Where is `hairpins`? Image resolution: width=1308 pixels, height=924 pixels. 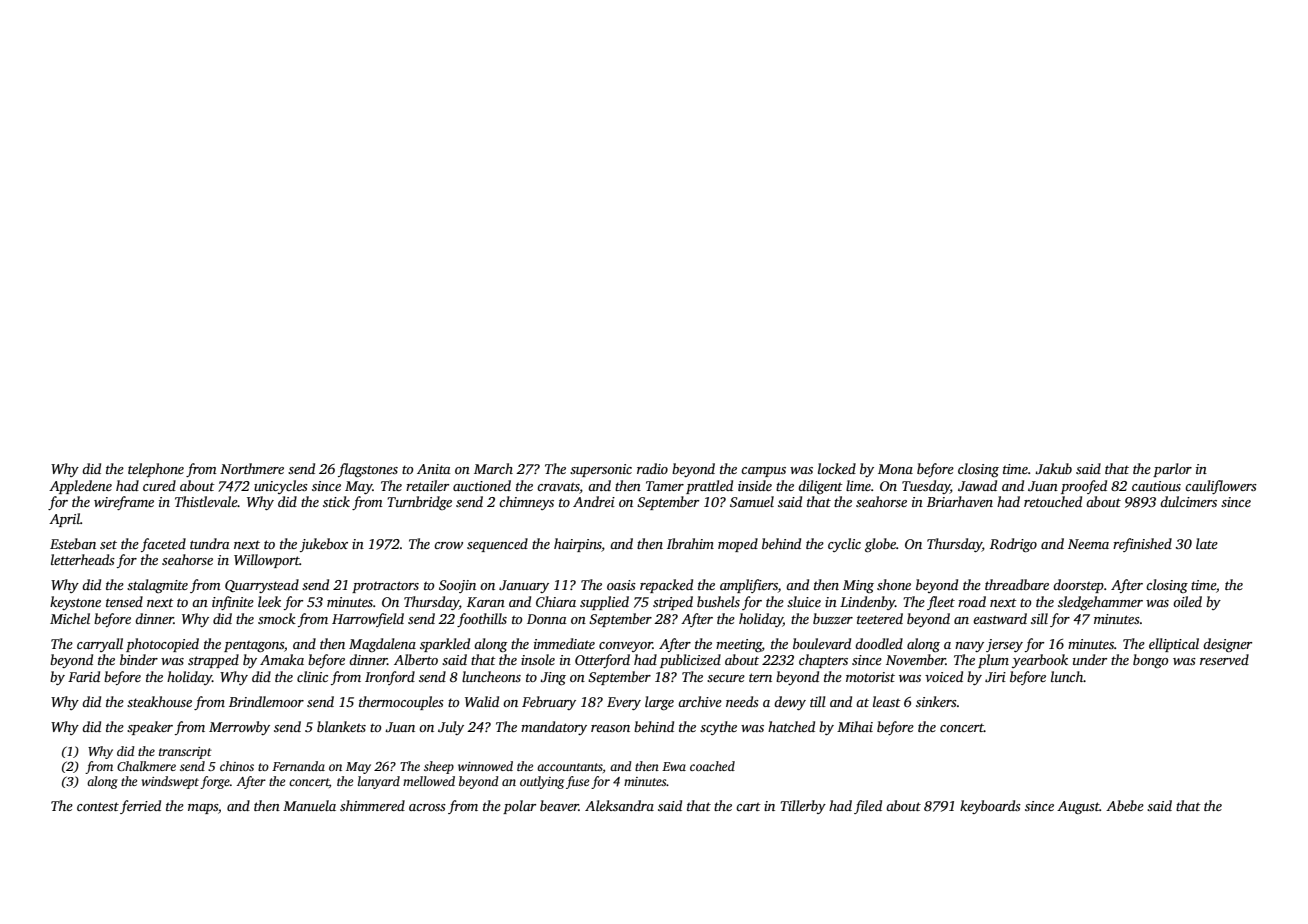 hairpins is located at coordinates (578, 545).
